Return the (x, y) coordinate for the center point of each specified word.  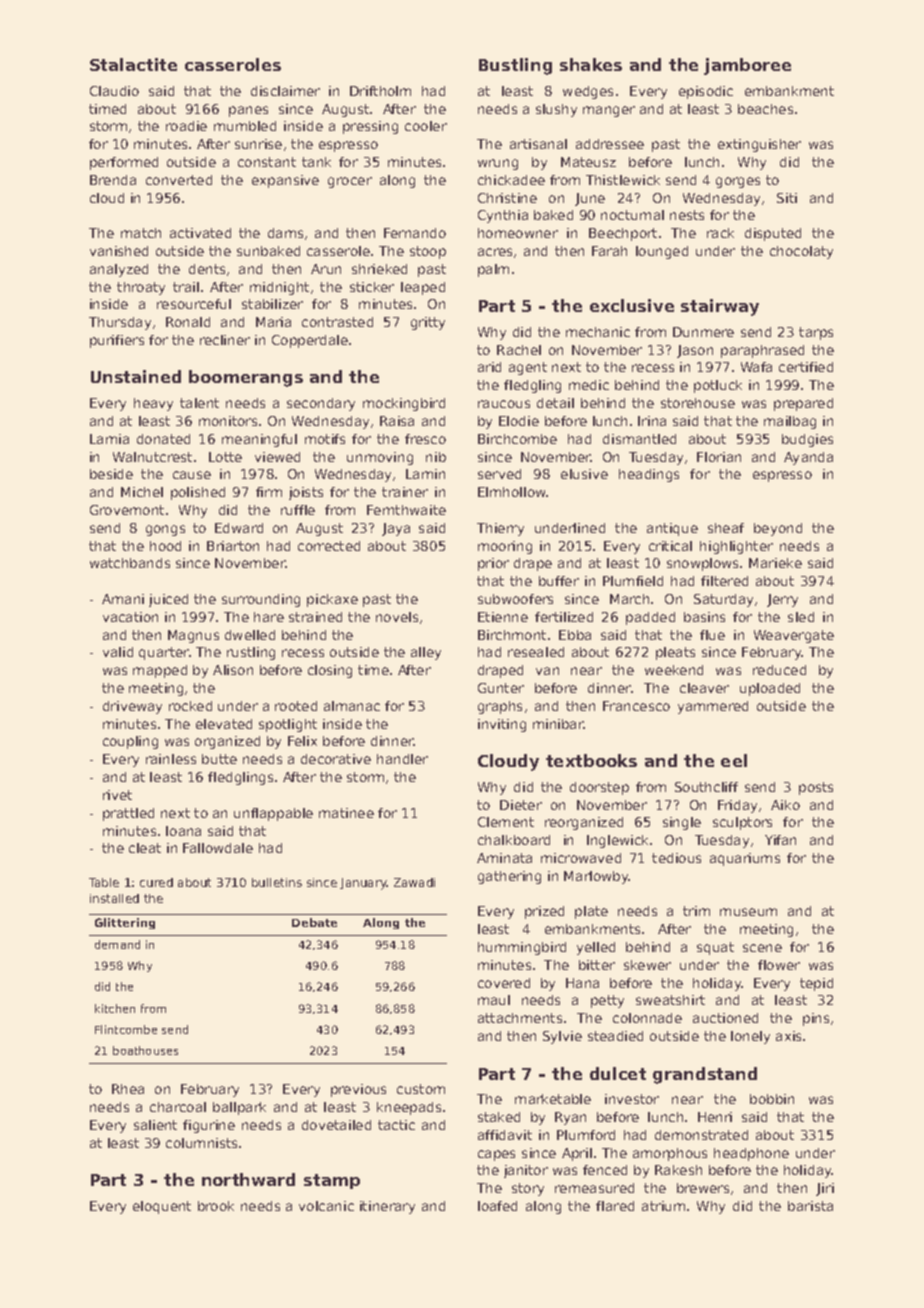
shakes (591, 64)
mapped (160, 671)
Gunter (501, 688)
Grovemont (127, 510)
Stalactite (133, 64)
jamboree (747, 66)
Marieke (775, 563)
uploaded (770, 689)
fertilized (564, 617)
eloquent (162, 1207)
